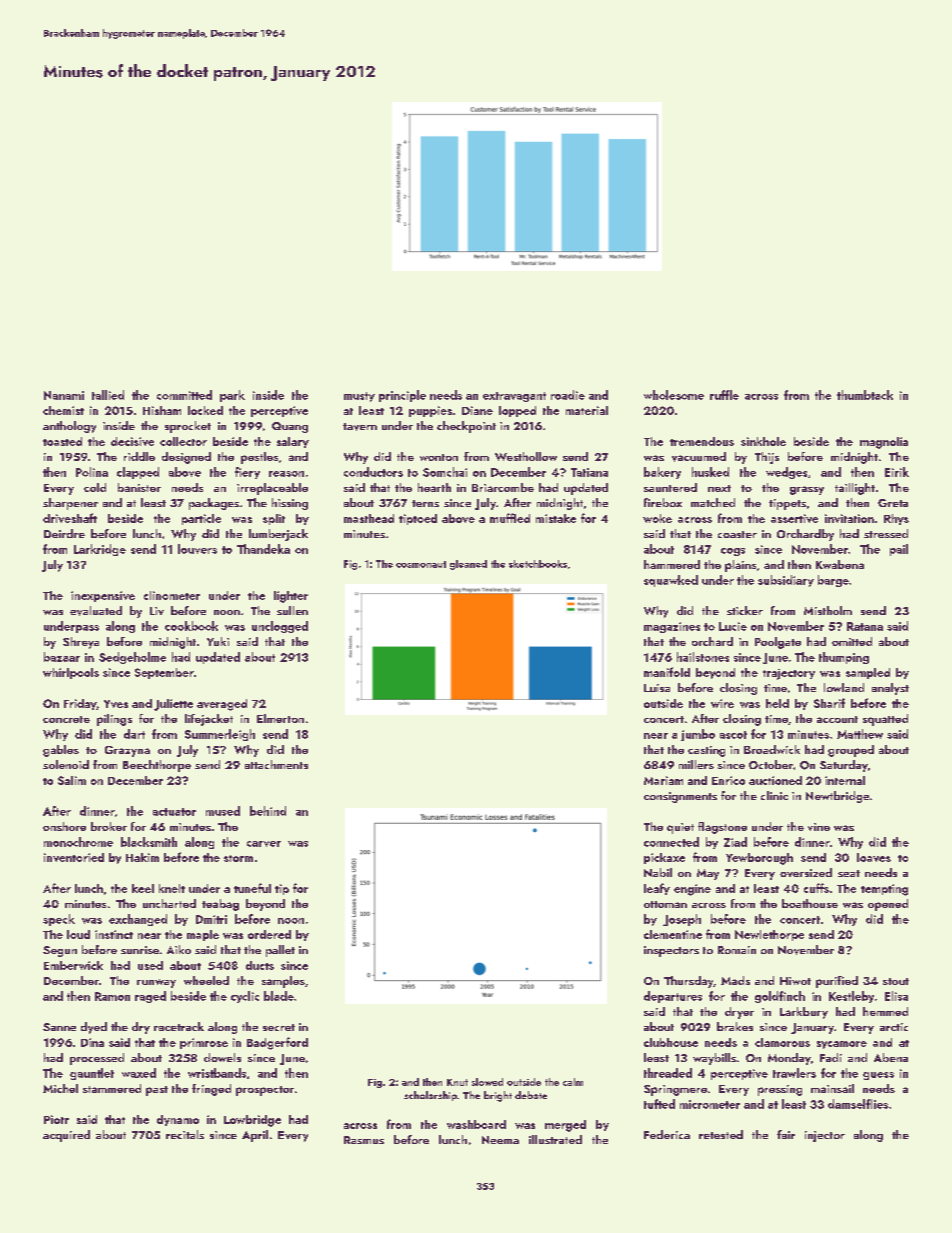 Image resolution: width=952 pixels, height=1233 pixels. What do you see at coordinates (845, 780) in the screenshot?
I see `internal` at bounding box center [845, 780].
